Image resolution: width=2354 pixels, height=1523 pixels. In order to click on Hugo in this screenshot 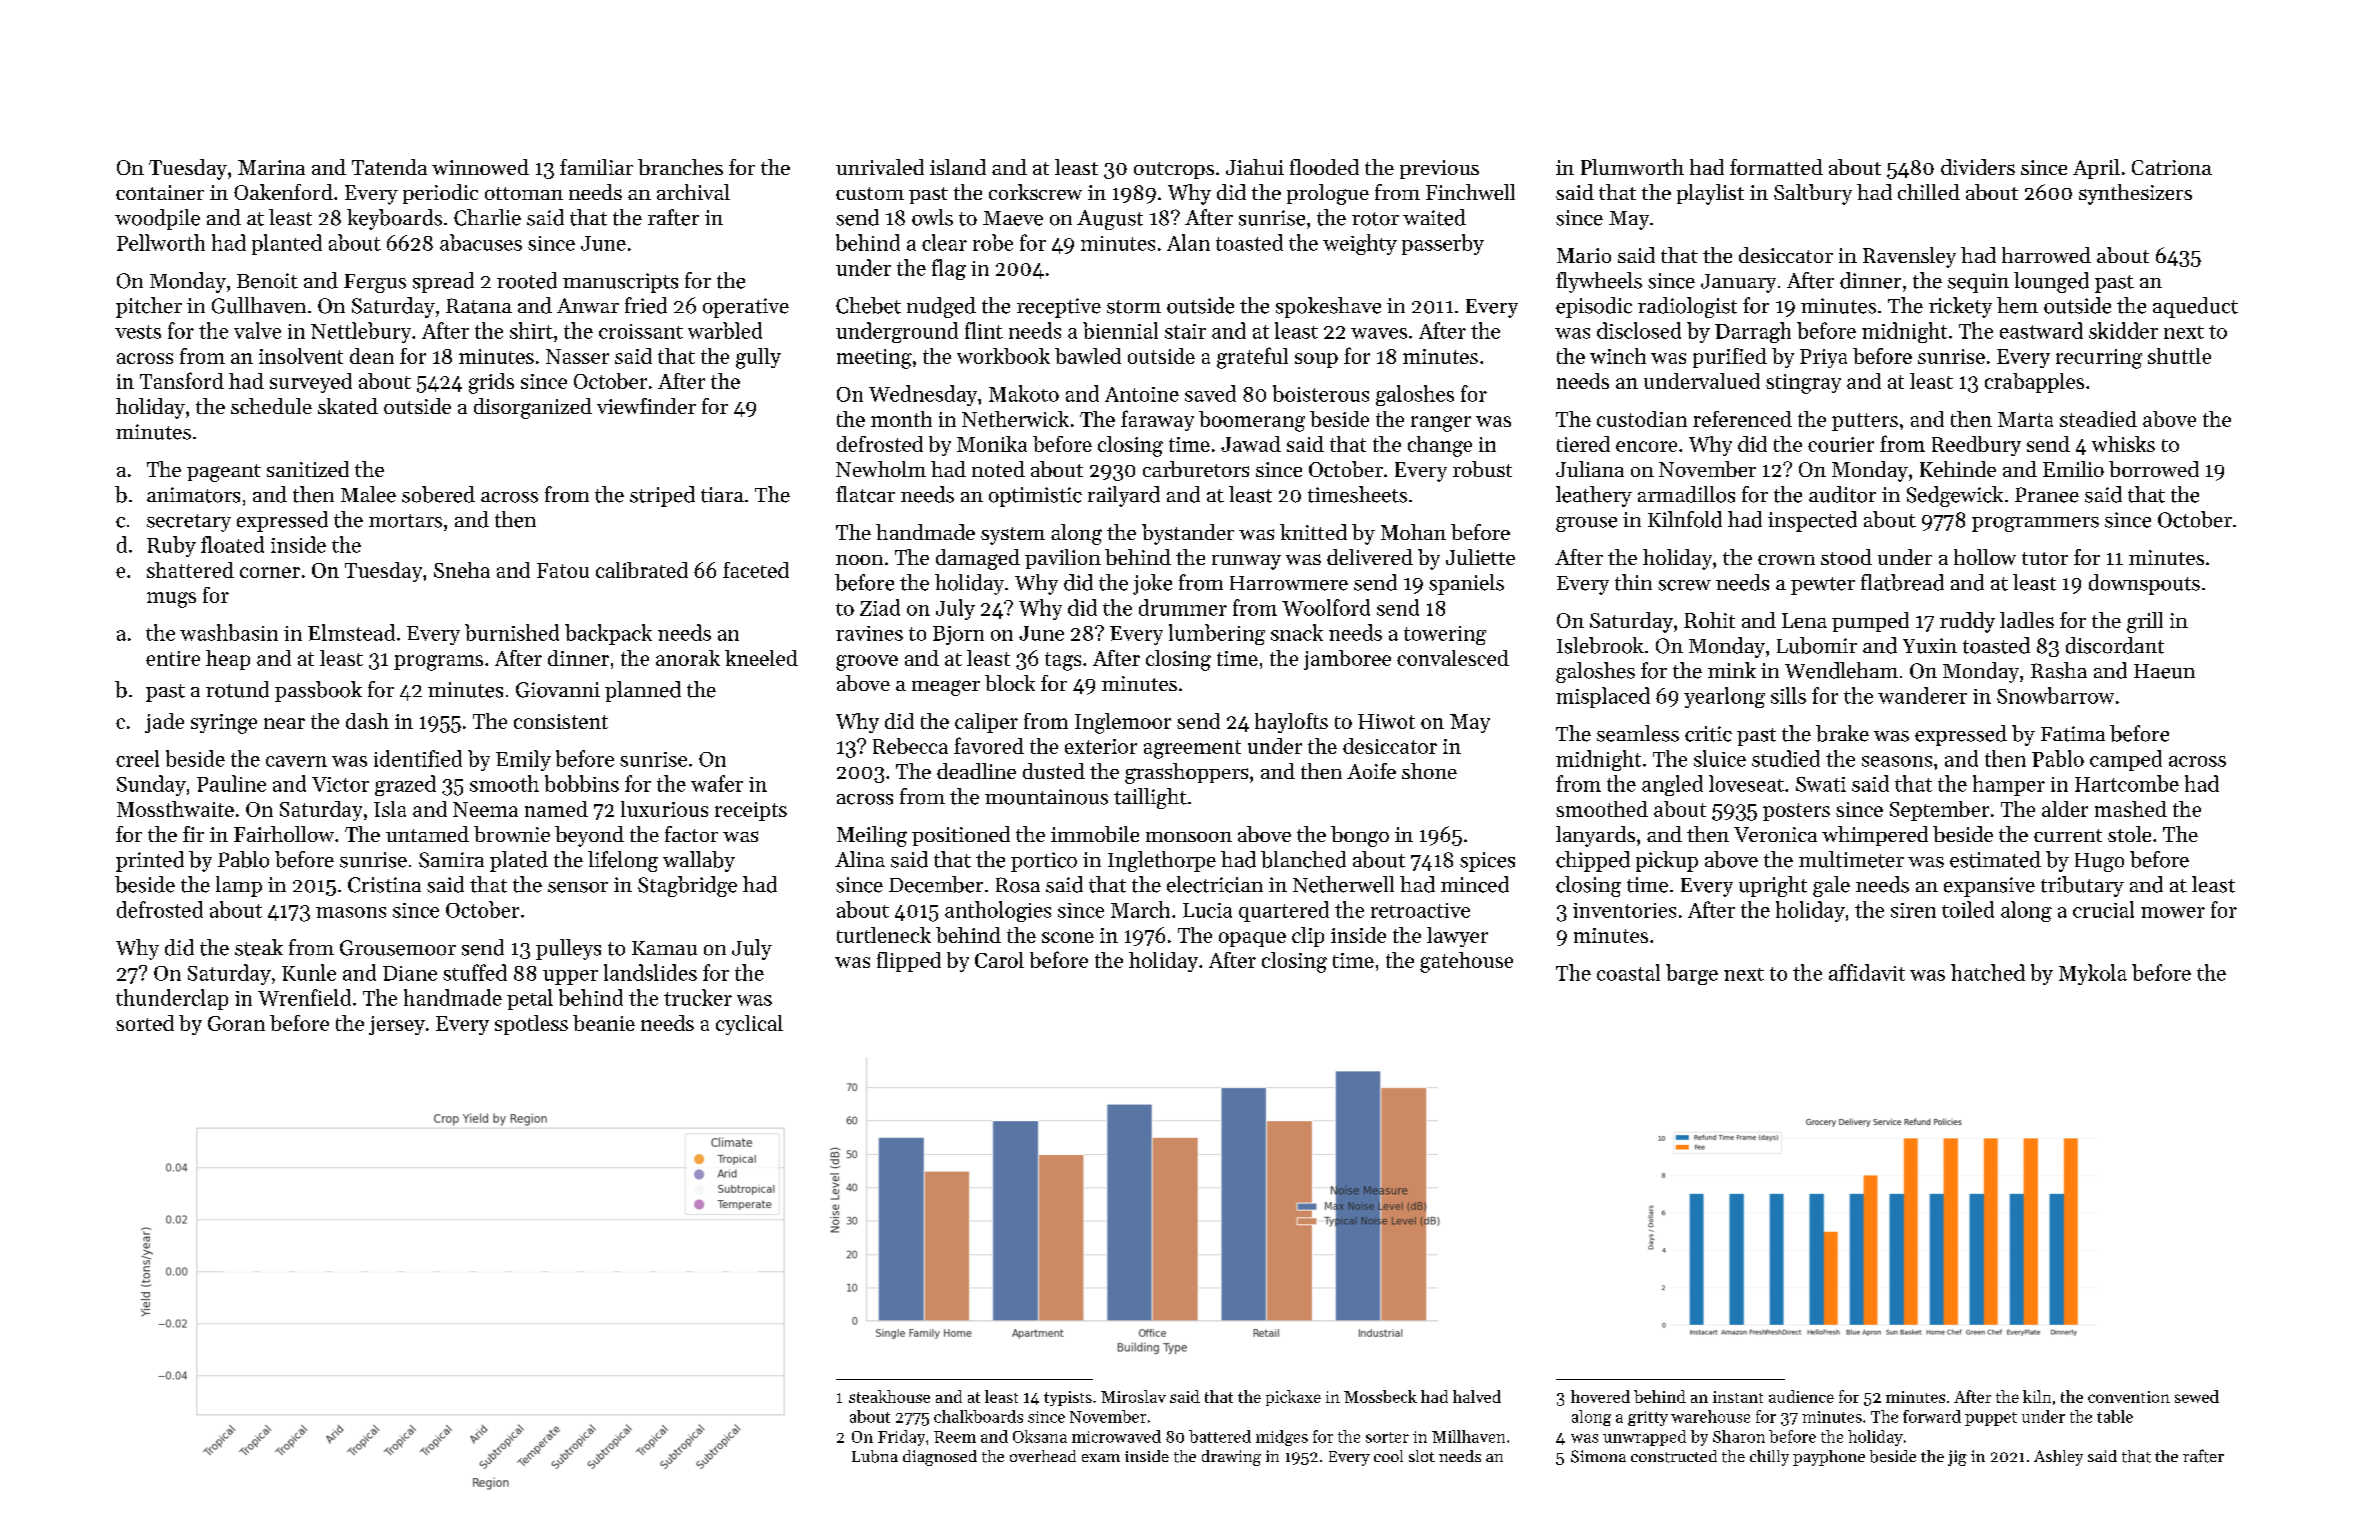, I will do `click(2099, 862)`.
